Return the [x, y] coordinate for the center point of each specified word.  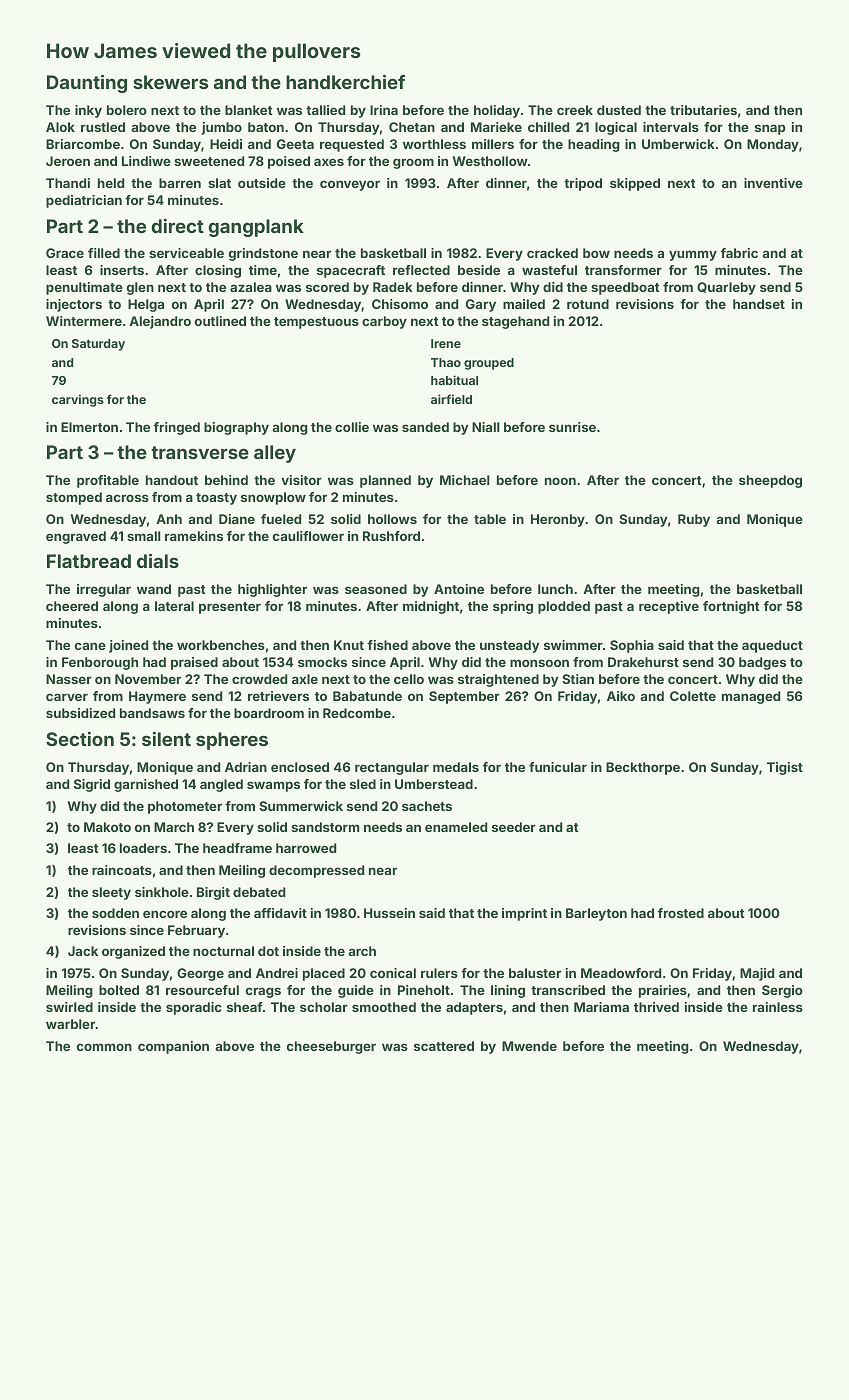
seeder [514, 827]
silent [166, 739]
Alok [60, 127]
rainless [778, 1007]
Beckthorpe [643, 768]
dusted [619, 110]
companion [173, 1047]
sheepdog [770, 481]
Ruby [694, 520]
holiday [497, 111]
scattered [444, 1046]
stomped [74, 498]
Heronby [558, 520]
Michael [465, 480]
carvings [78, 400]
